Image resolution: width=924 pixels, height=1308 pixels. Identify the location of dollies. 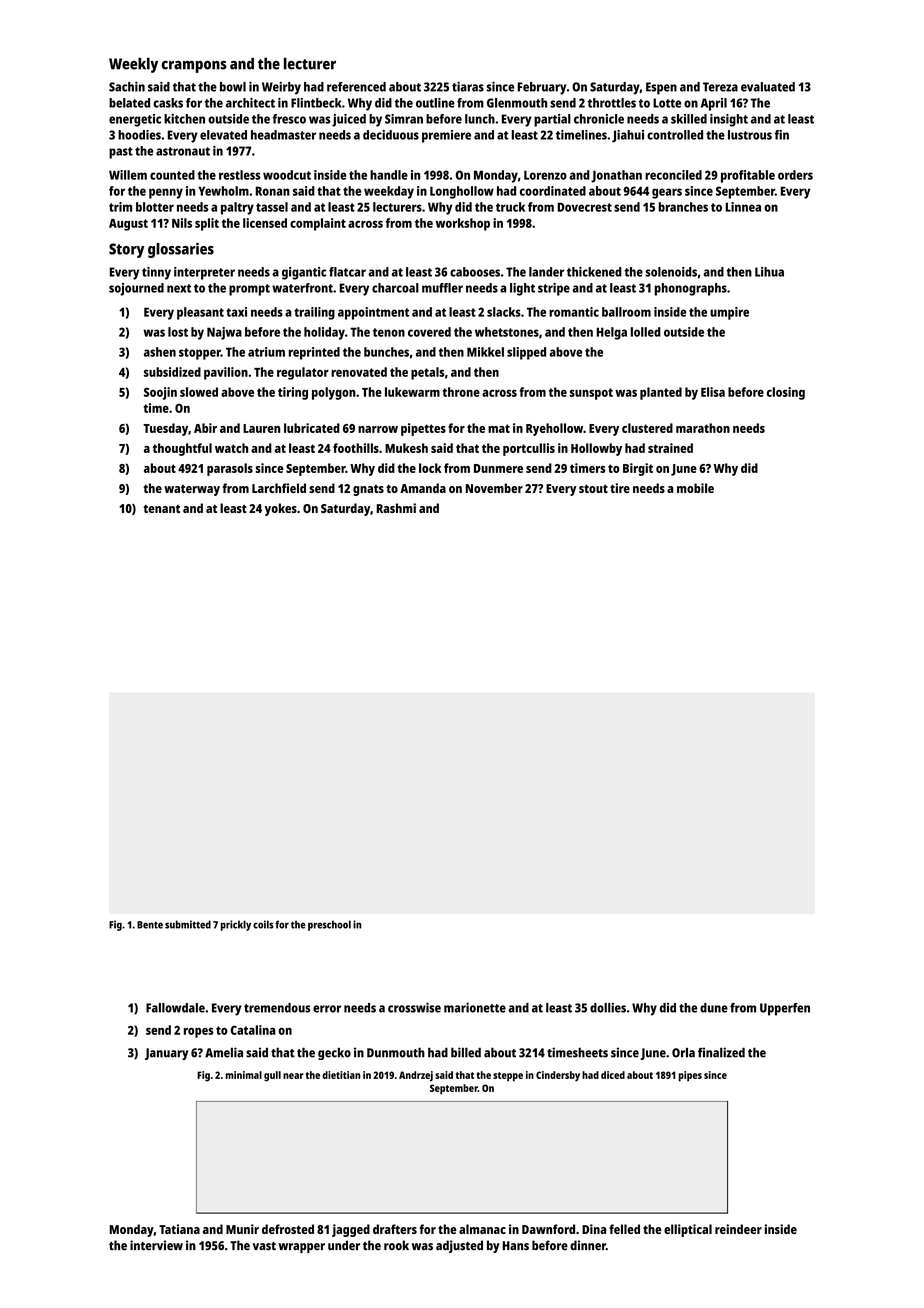
(608, 1008).
